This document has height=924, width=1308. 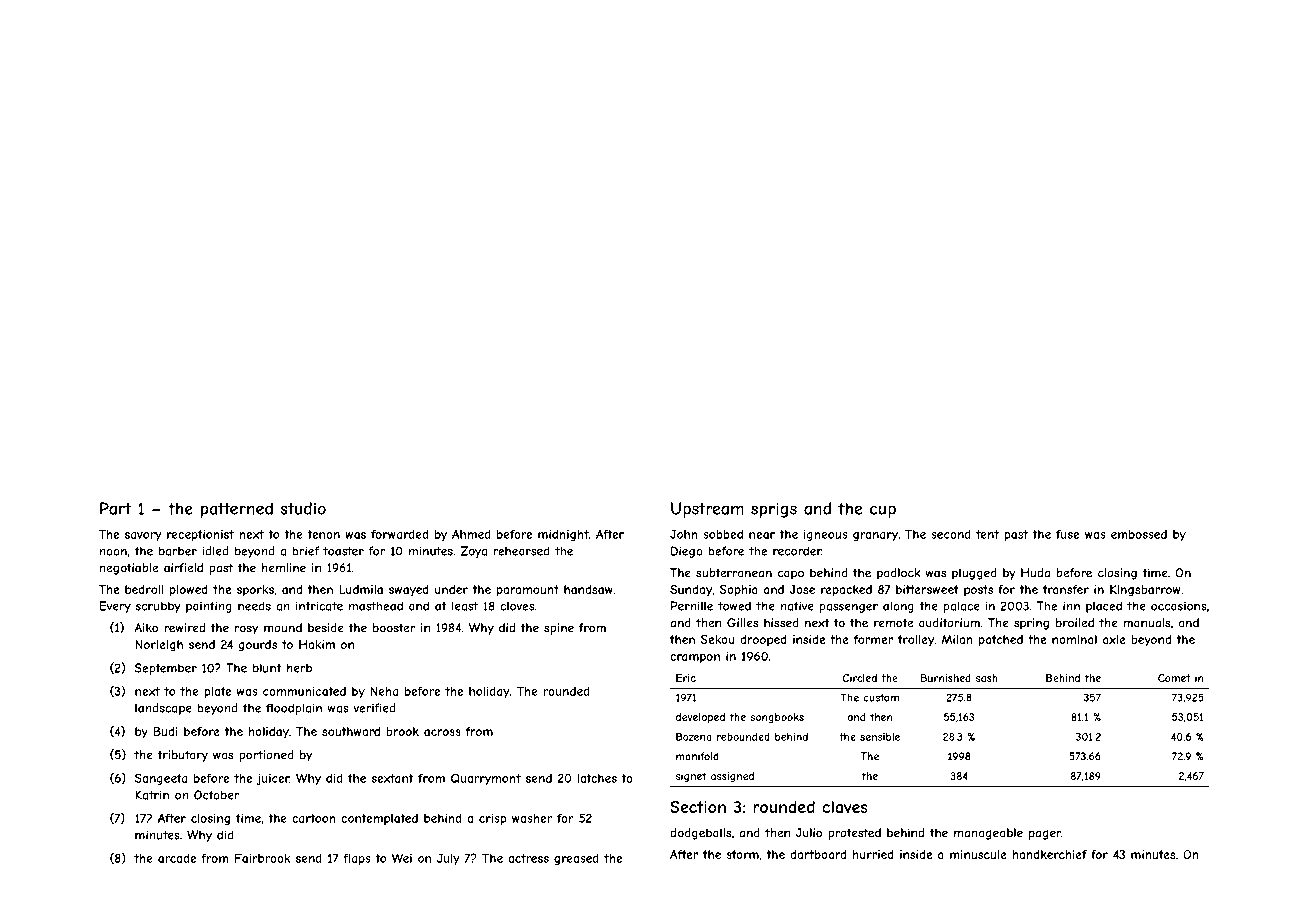 What do you see at coordinates (880, 737) in the document?
I see `sensible` at bounding box center [880, 737].
